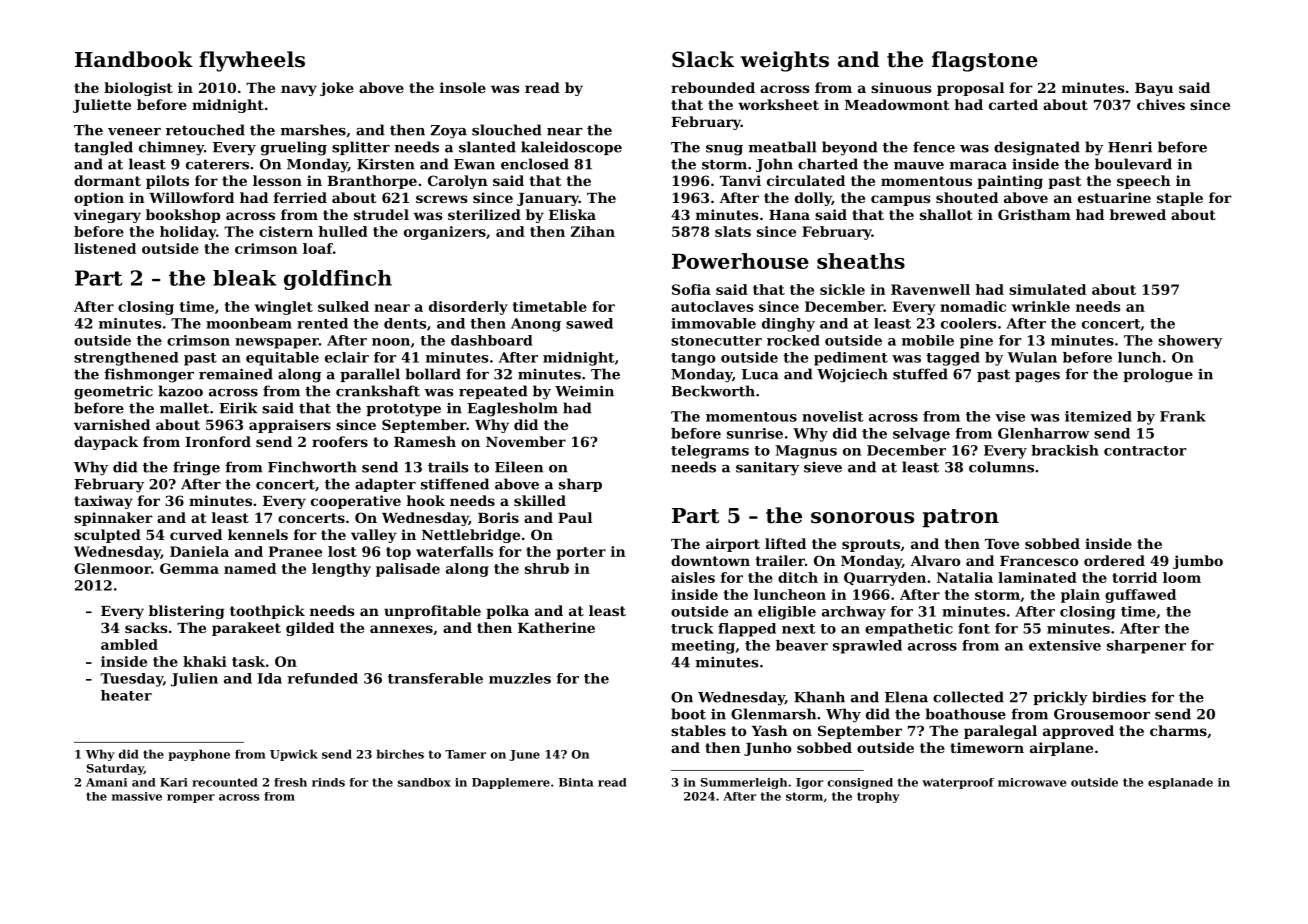  What do you see at coordinates (760, 374) in the document?
I see `Luca` at bounding box center [760, 374].
